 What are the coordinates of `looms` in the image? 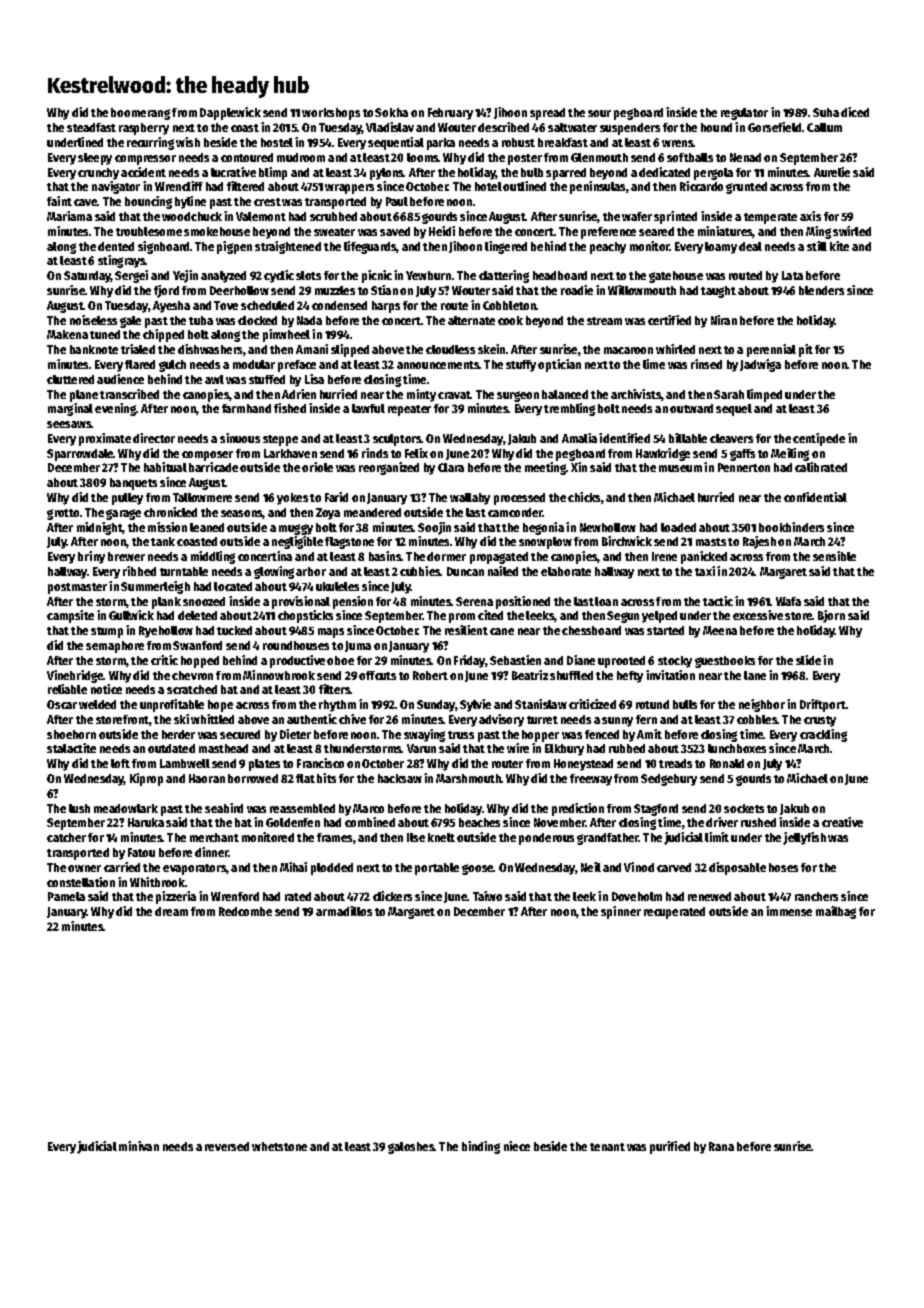 It's located at (423, 157).
